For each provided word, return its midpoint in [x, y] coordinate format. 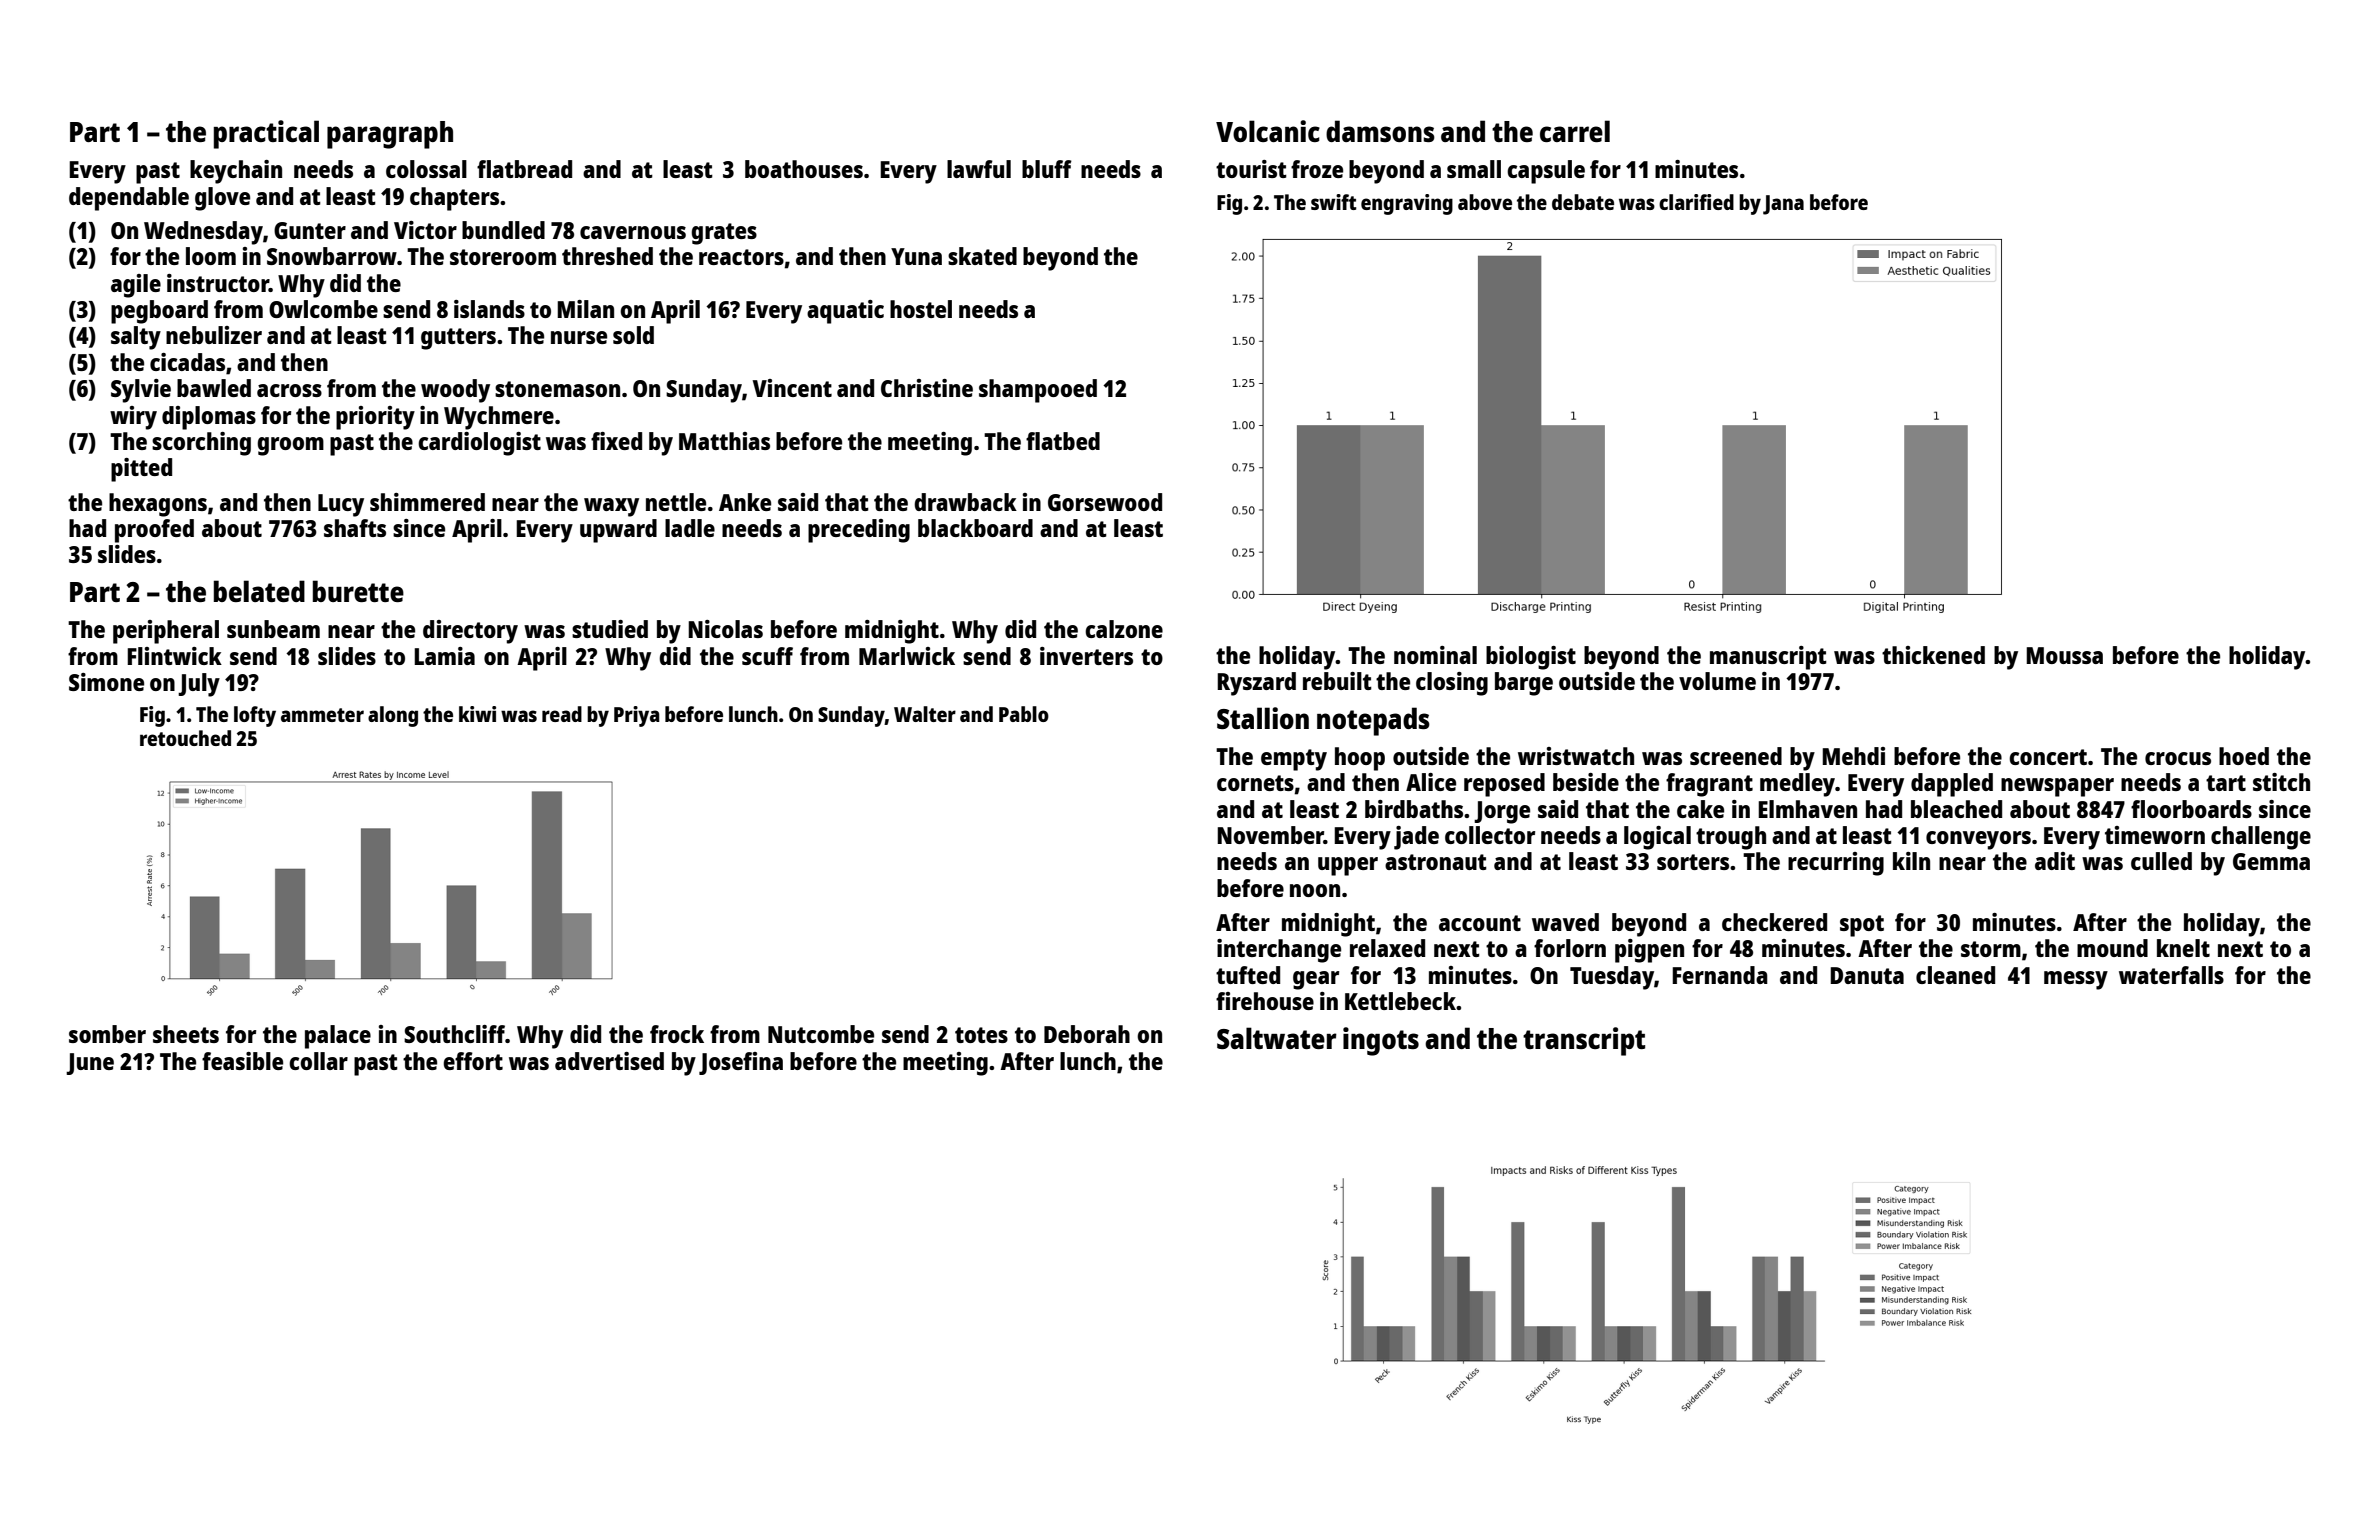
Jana [1783, 205]
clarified [1696, 202]
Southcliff [454, 1034]
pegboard [159, 312]
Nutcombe [821, 1034]
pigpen [1649, 951]
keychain [236, 172]
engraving [1407, 204]
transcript [1584, 1041]
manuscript [1768, 658]
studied [610, 629]
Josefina [741, 1063]
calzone [1124, 629]
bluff [1047, 169]
